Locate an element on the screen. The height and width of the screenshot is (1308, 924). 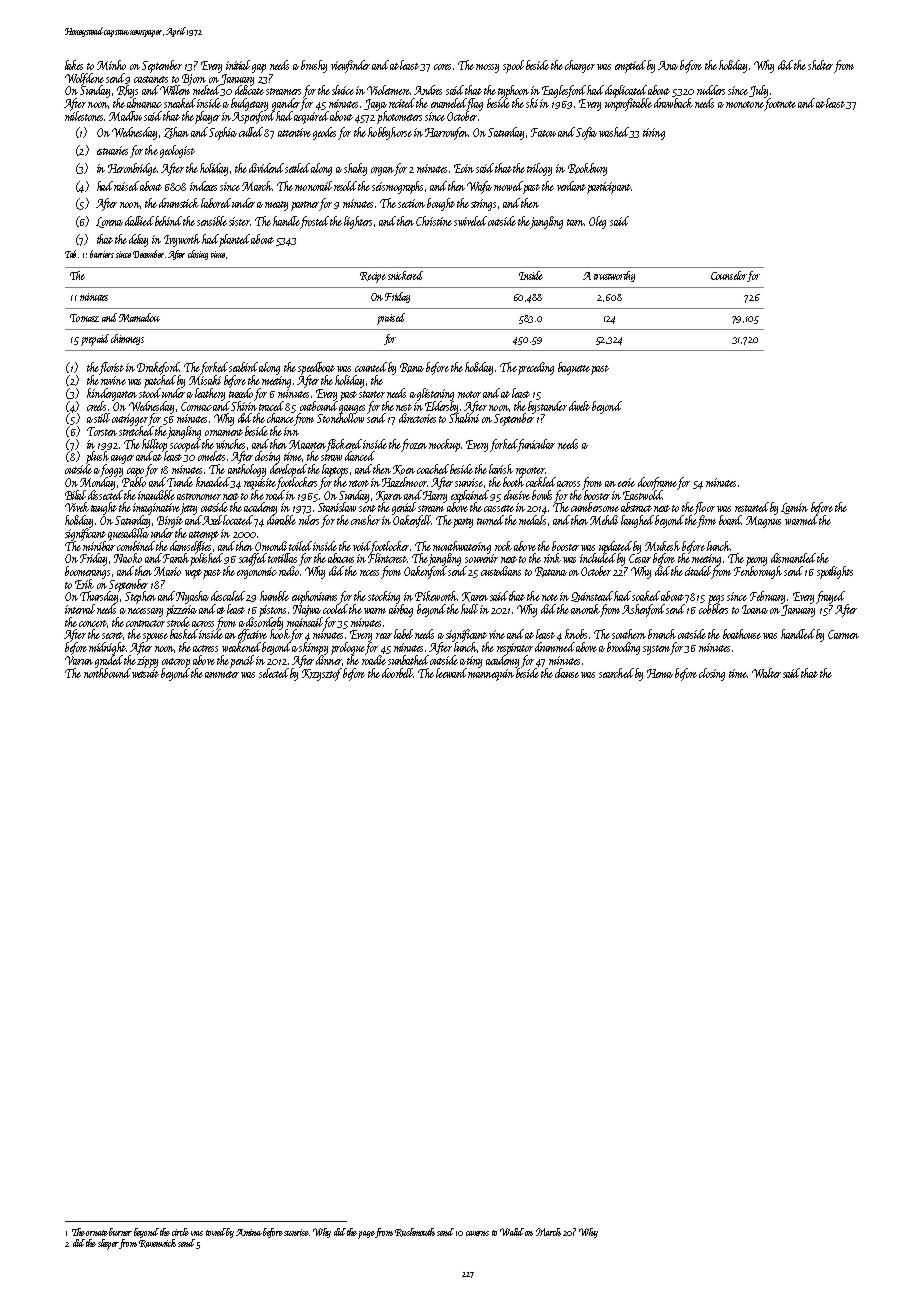
ornate is located at coordinates (98, 1233).
